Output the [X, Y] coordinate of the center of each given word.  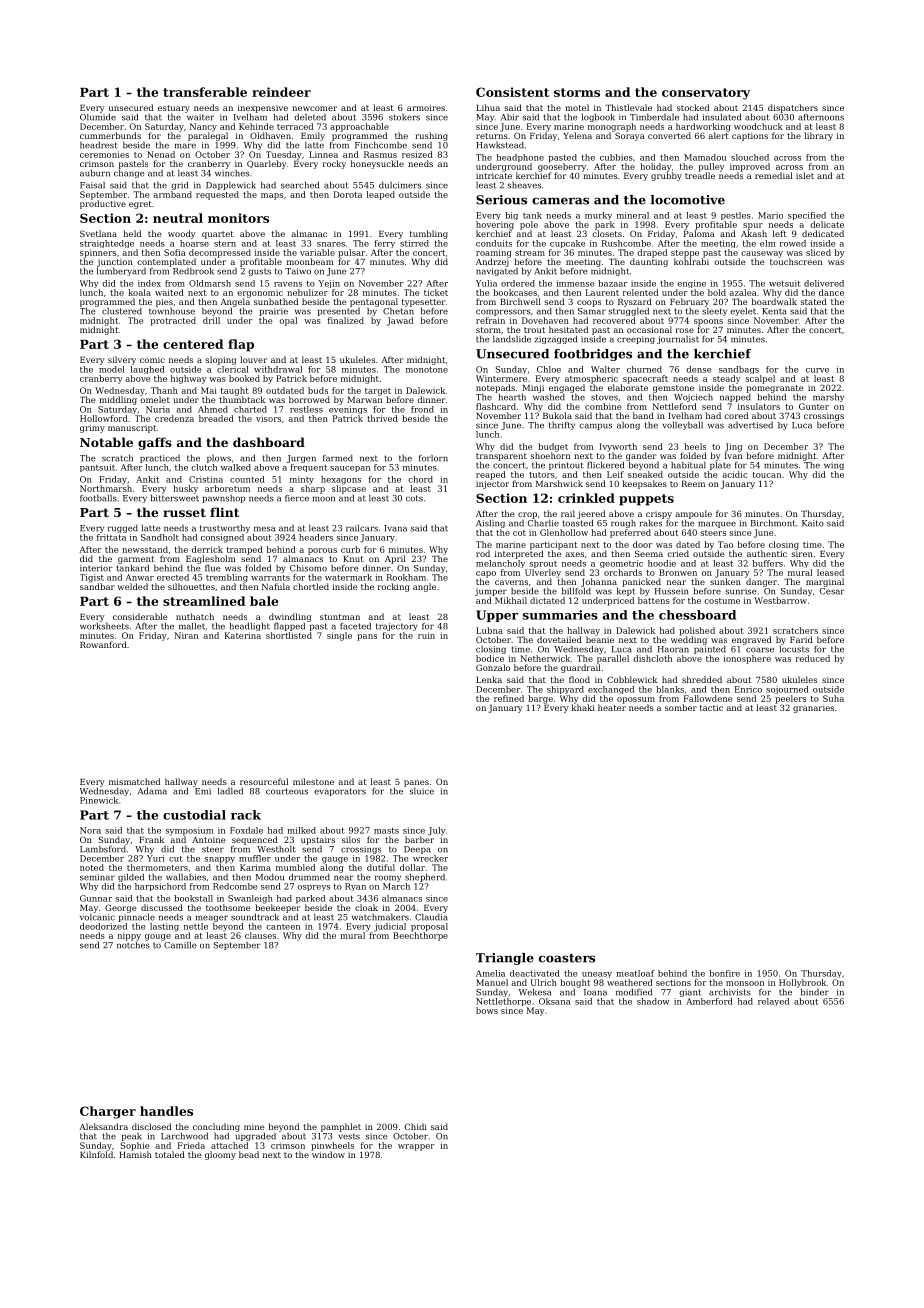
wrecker [430, 858]
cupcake [567, 244]
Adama [152, 791]
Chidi [416, 1126]
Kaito [813, 523]
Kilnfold [96, 1154]
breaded [216, 418]
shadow [653, 1001]
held [132, 233]
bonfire [725, 973]
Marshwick [559, 483]
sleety [714, 311]
